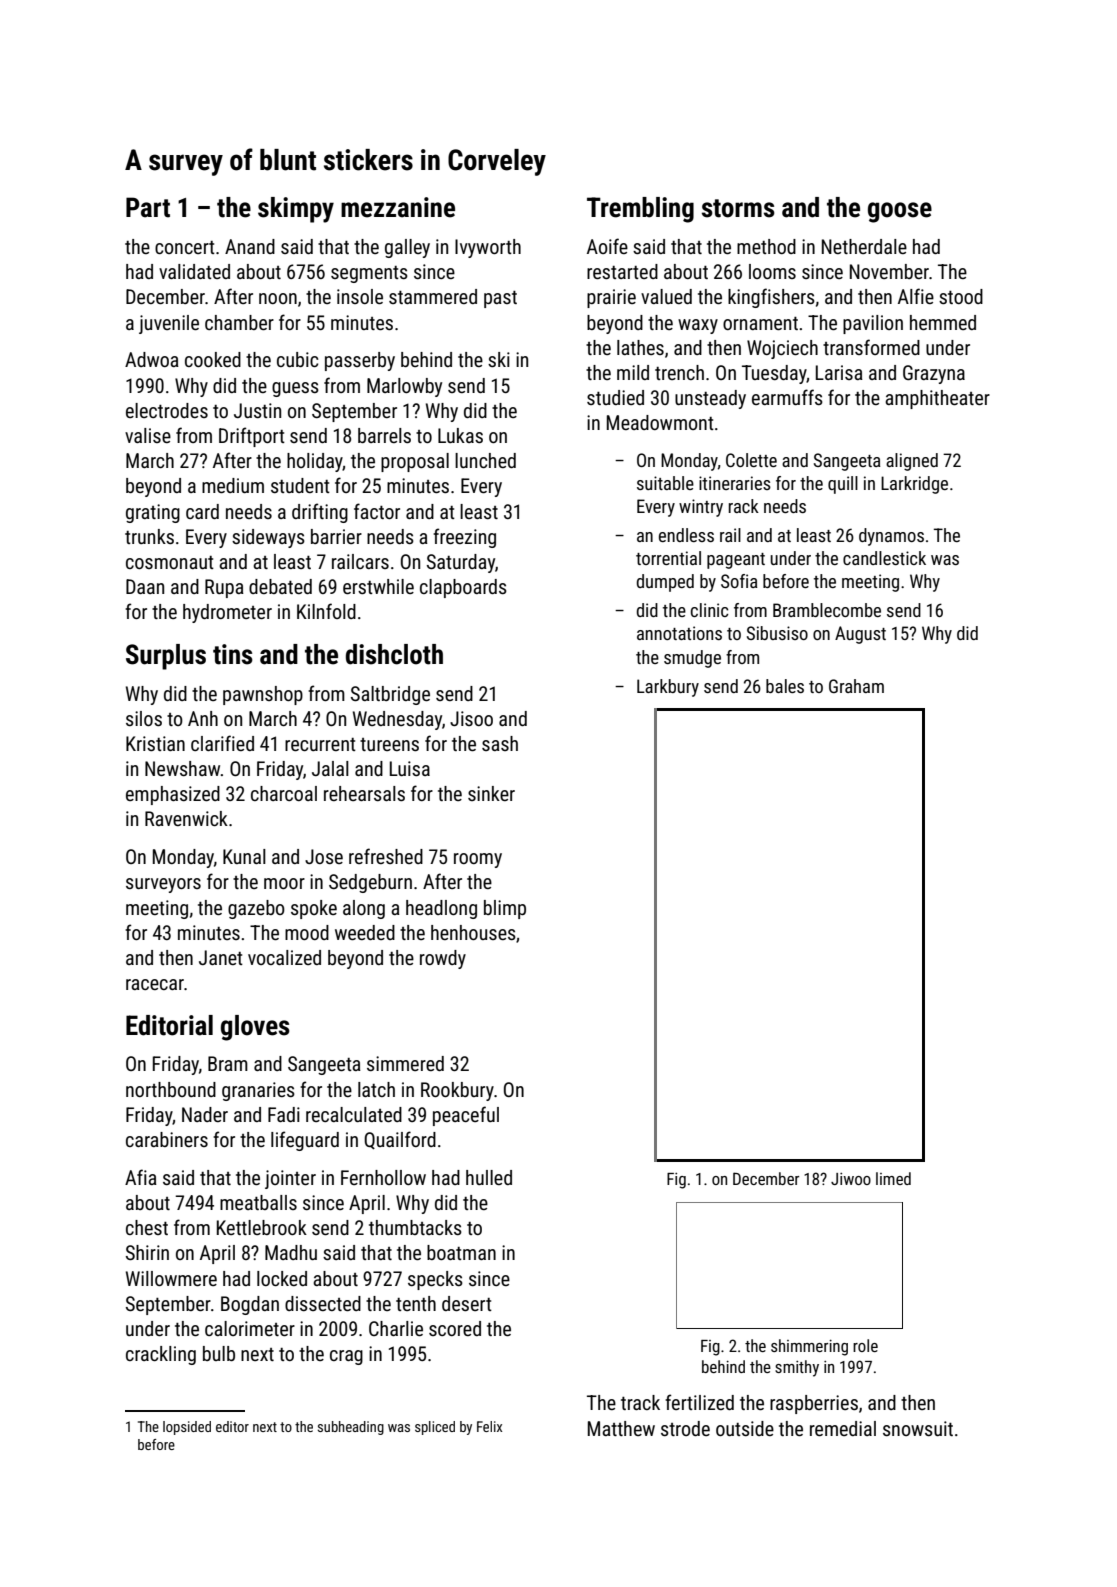  What do you see at coordinates (461, 563) in the document?
I see `Saturday` at bounding box center [461, 563].
